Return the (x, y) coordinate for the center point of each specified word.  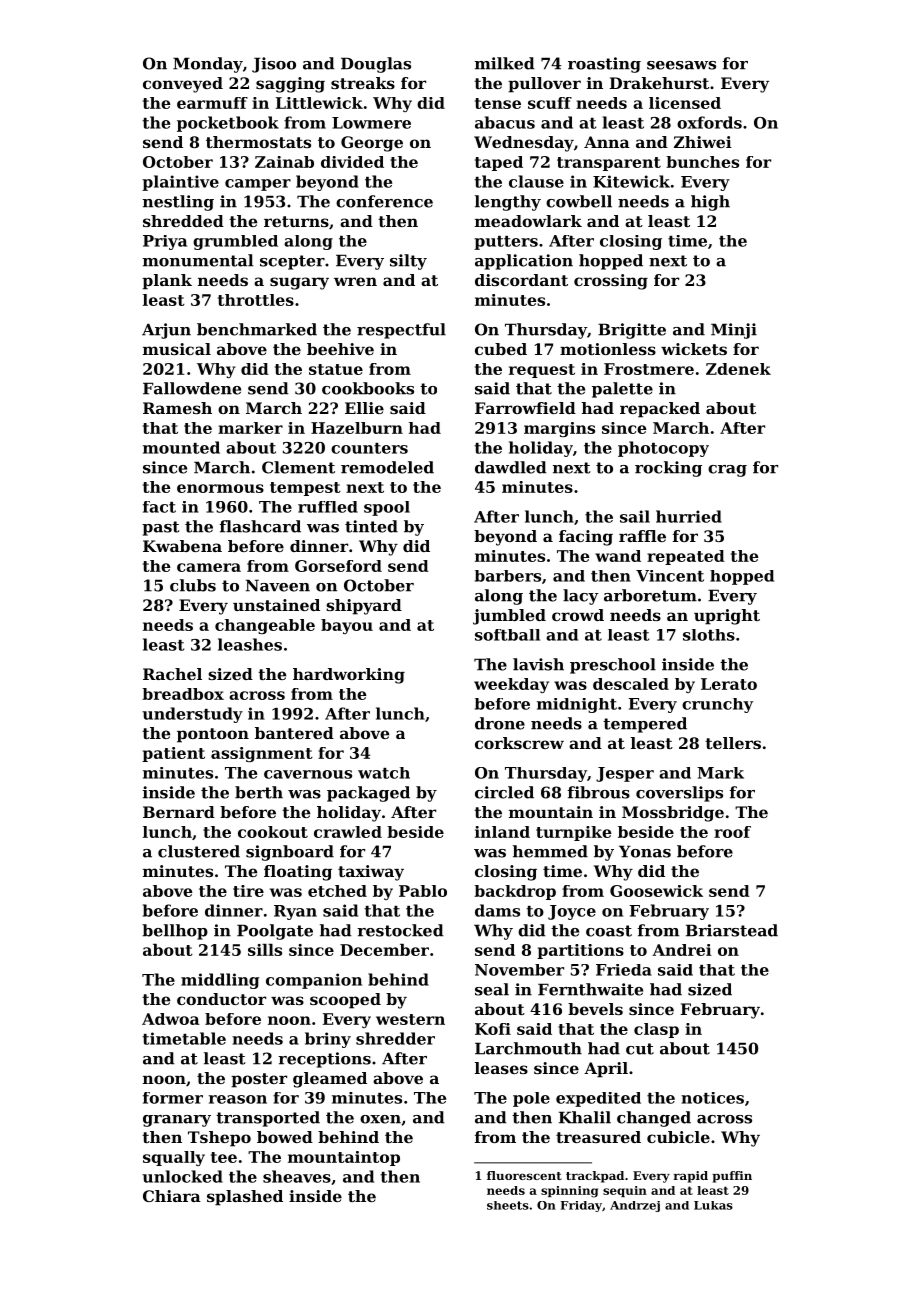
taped (499, 163)
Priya (165, 242)
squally (174, 1158)
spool (387, 508)
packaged (368, 794)
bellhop (175, 932)
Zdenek (738, 369)
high (710, 203)
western (410, 1019)
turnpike (574, 833)
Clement (298, 467)
